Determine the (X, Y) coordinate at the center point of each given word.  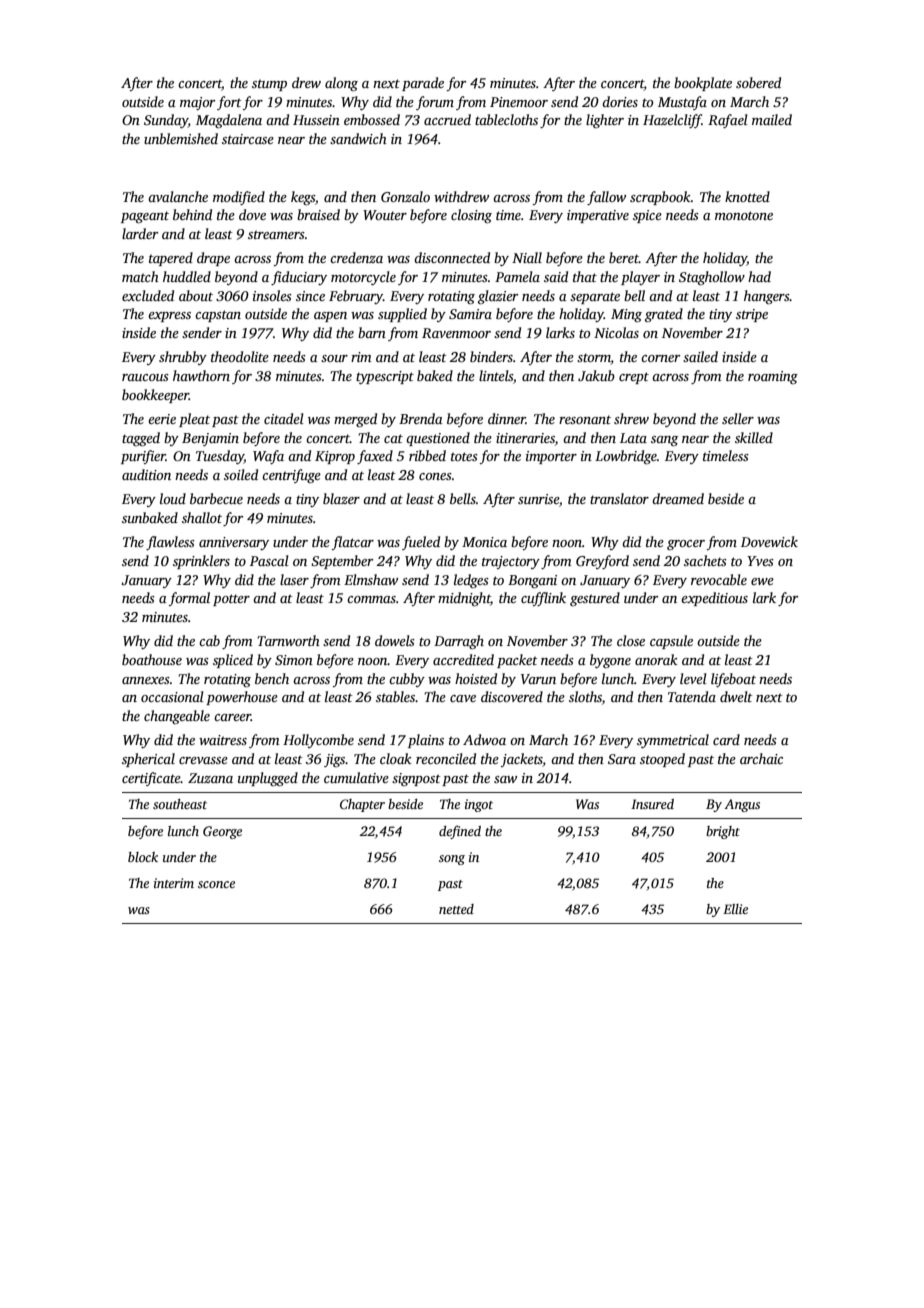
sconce (216, 884)
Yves (760, 561)
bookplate (703, 84)
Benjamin (210, 439)
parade (423, 84)
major (197, 103)
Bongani (532, 581)
